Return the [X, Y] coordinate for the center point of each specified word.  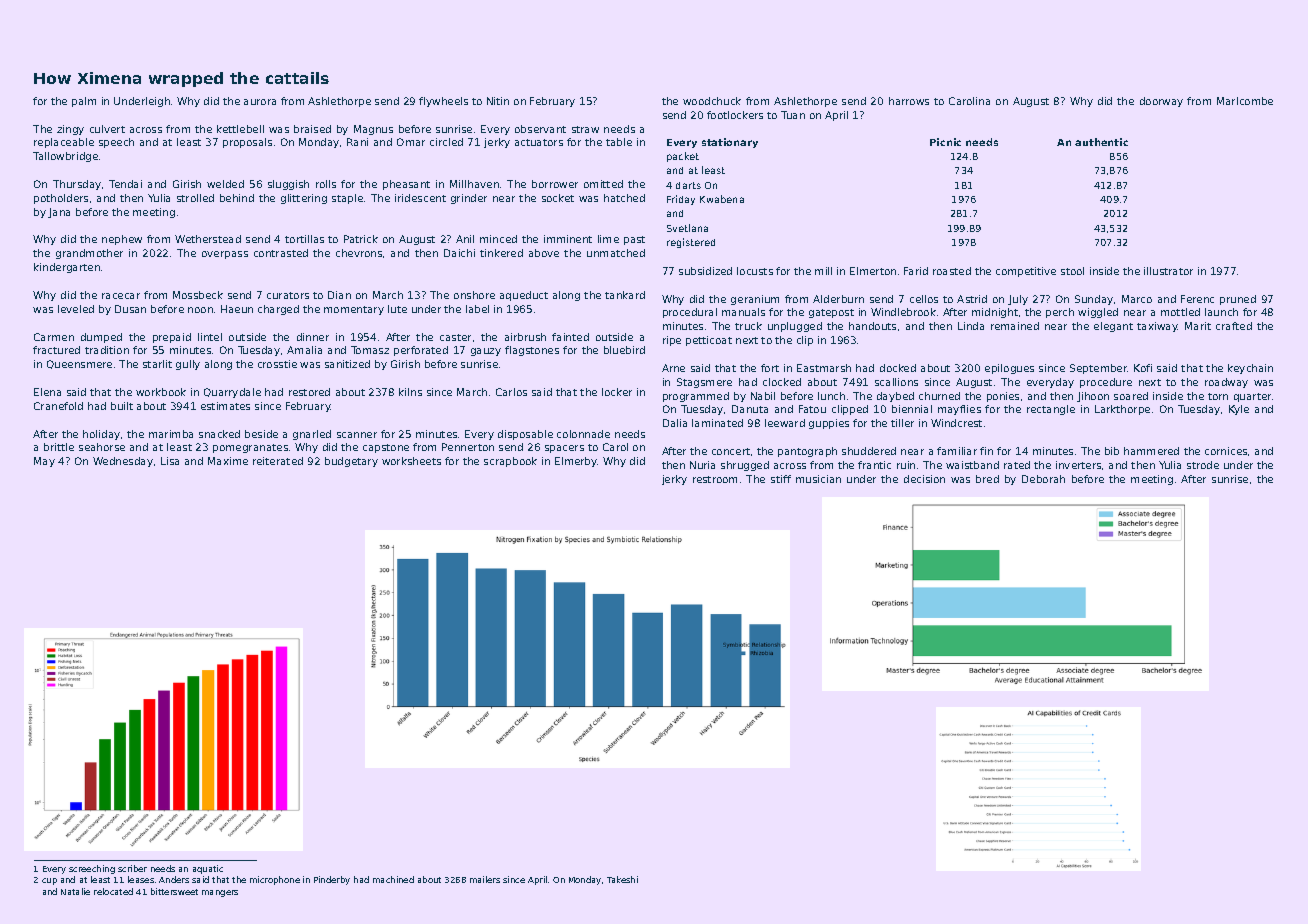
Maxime [228, 461]
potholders [61, 199]
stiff [781, 479]
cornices [1226, 451]
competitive [1026, 272]
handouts [872, 326]
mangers [220, 893]
